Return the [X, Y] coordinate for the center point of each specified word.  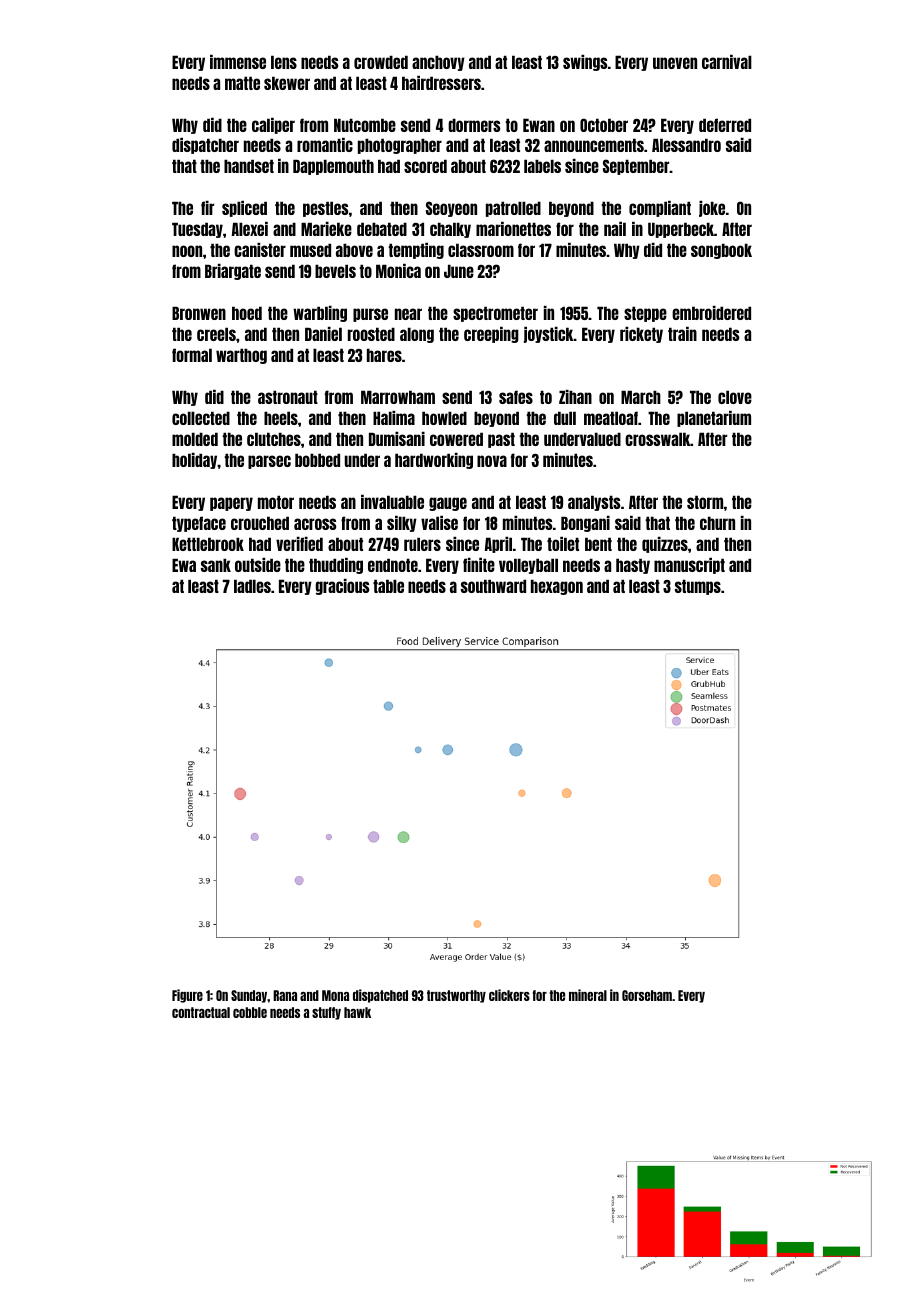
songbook [721, 251]
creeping [491, 335]
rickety [641, 335]
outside [258, 565]
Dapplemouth [333, 167]
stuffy [326, 1013]
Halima [394, 418]
